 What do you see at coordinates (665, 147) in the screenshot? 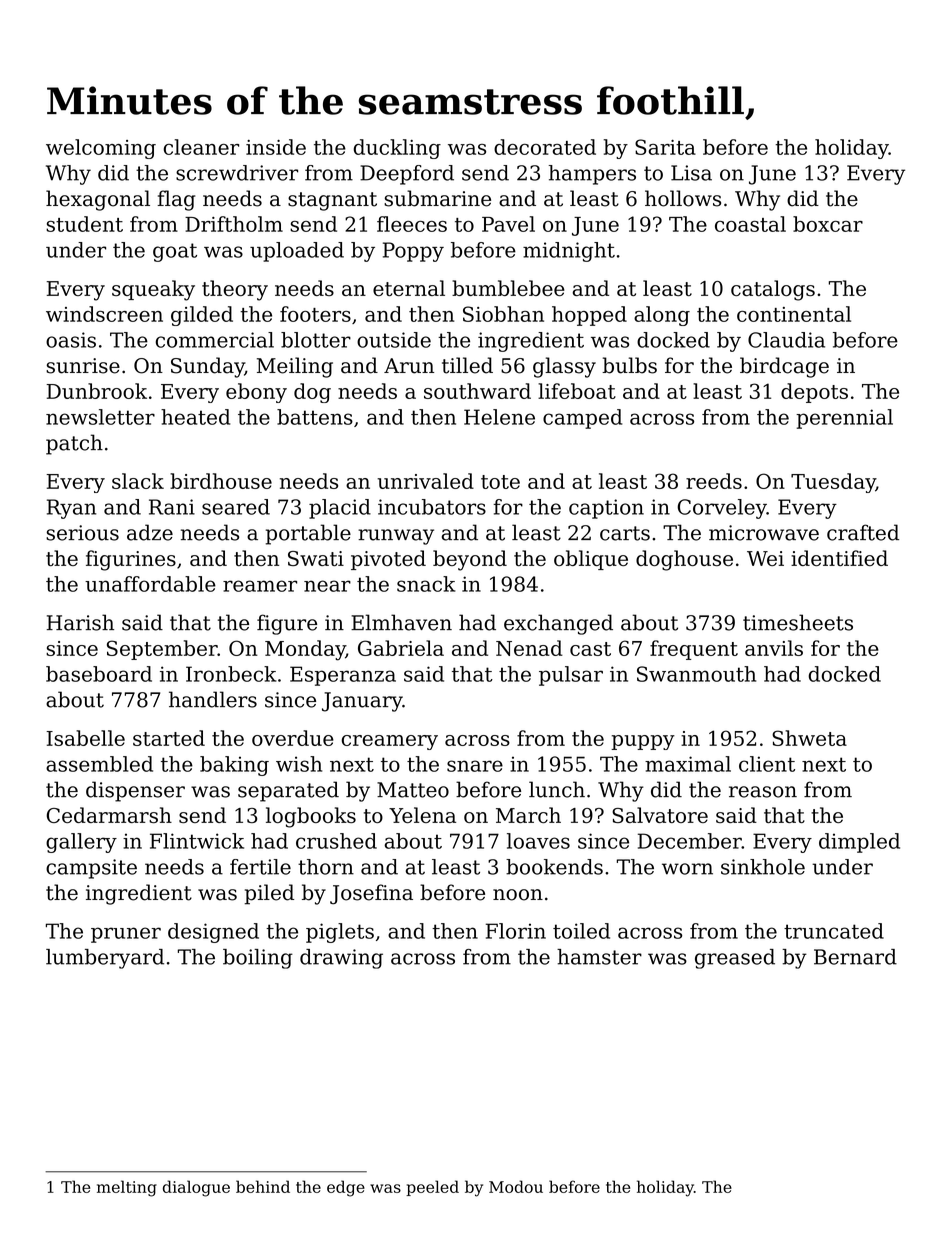
I see `Sarita` at bounding box center [665, 147].
